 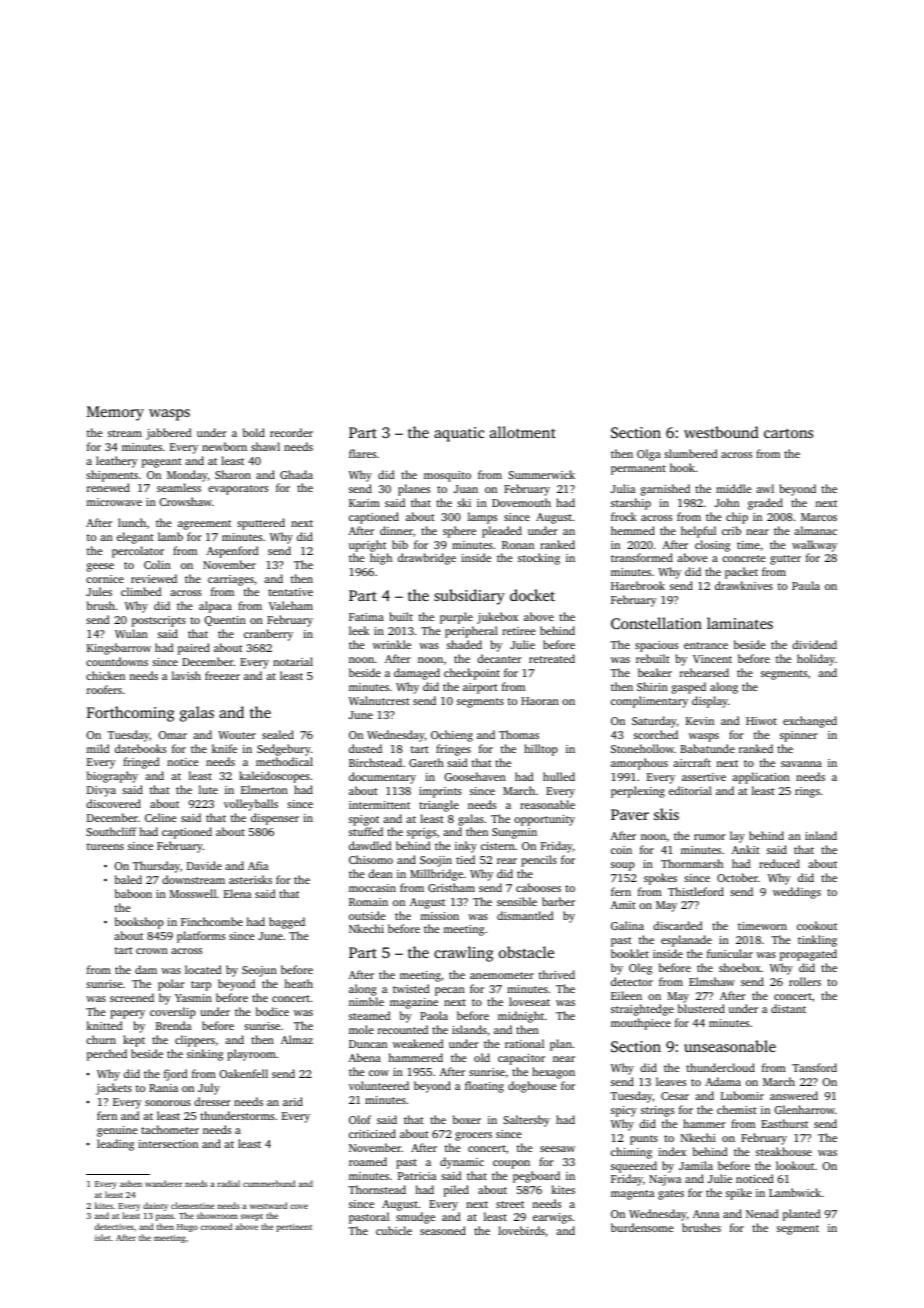 I want to click on aquatic, so click(x=459, y=434).
